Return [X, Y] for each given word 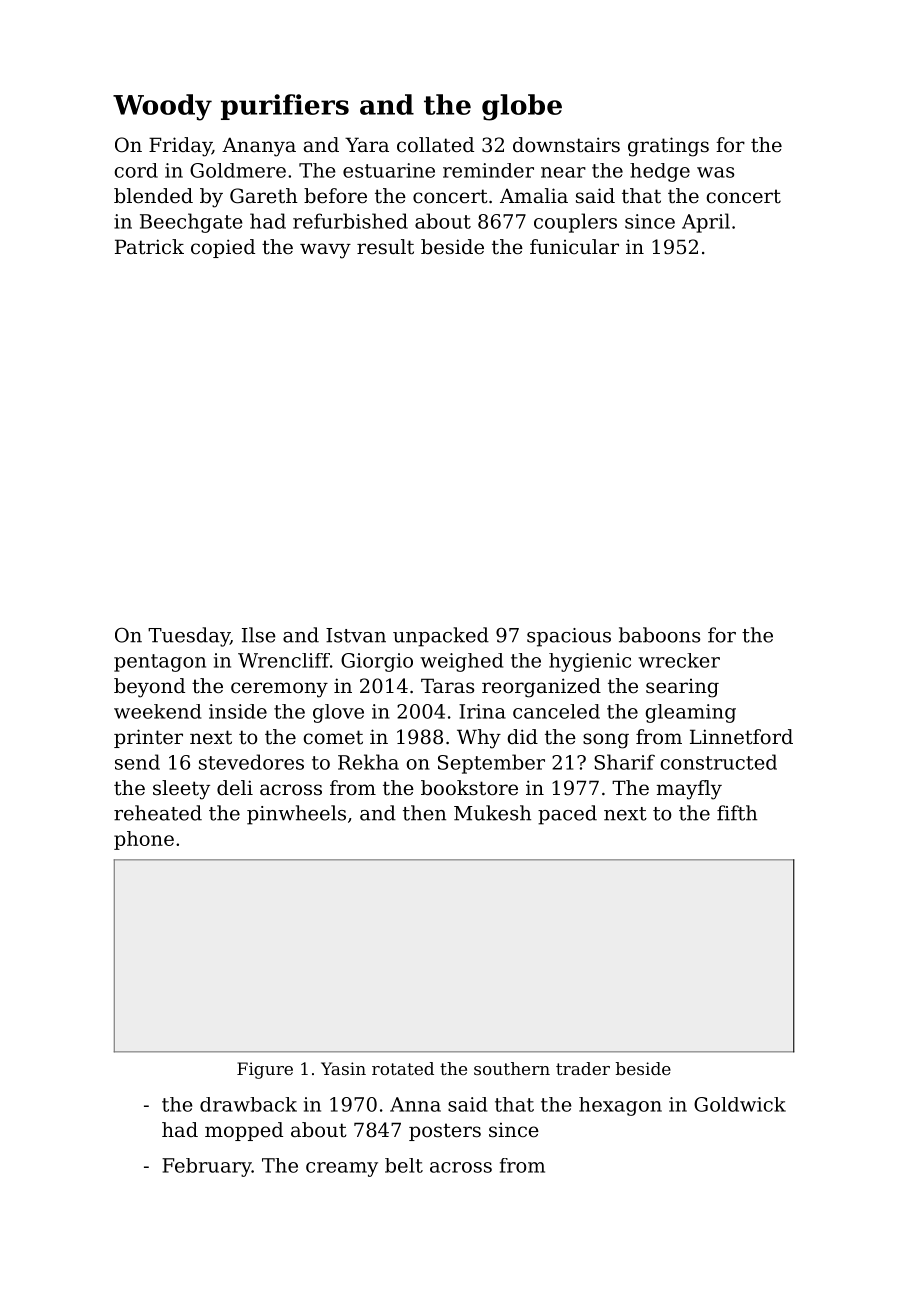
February [207, 1167]
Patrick [149, 246]
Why [479, 739]
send [137, 762]
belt [404, 1165]
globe [522, 107]
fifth [737, 813]
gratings [668, 147]
